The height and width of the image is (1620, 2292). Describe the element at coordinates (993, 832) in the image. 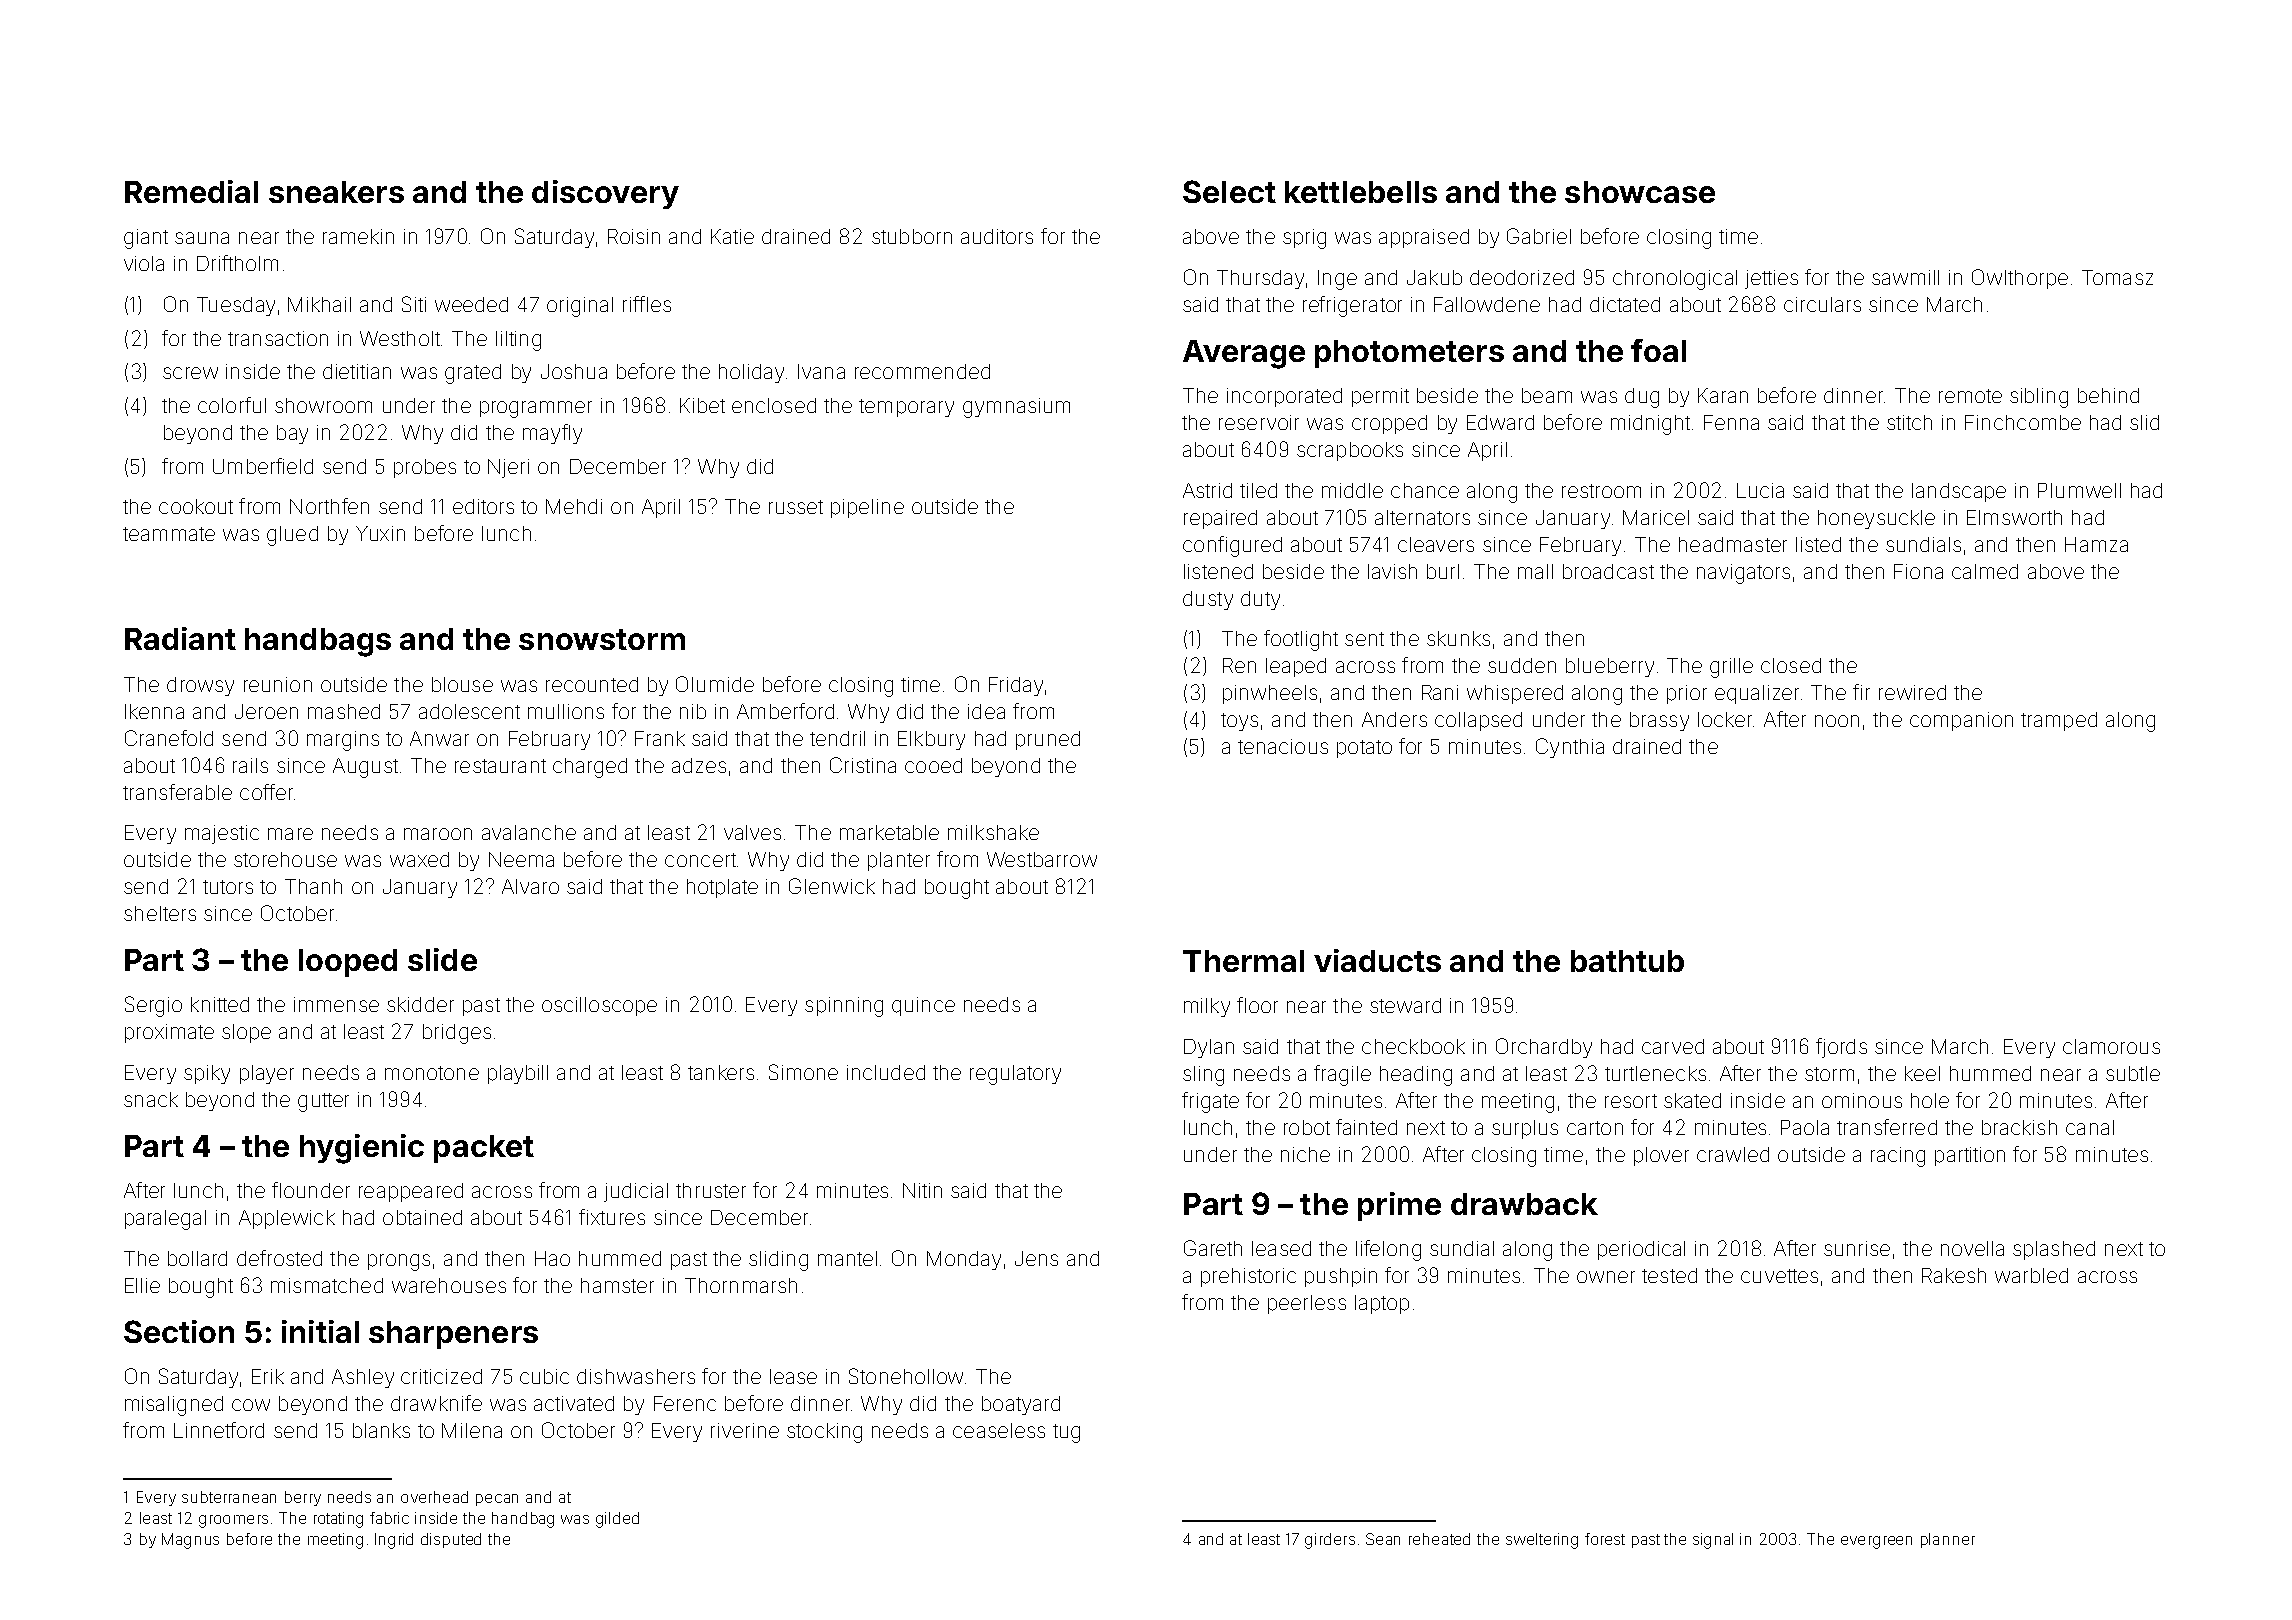

I see `milkshake` at that location.
